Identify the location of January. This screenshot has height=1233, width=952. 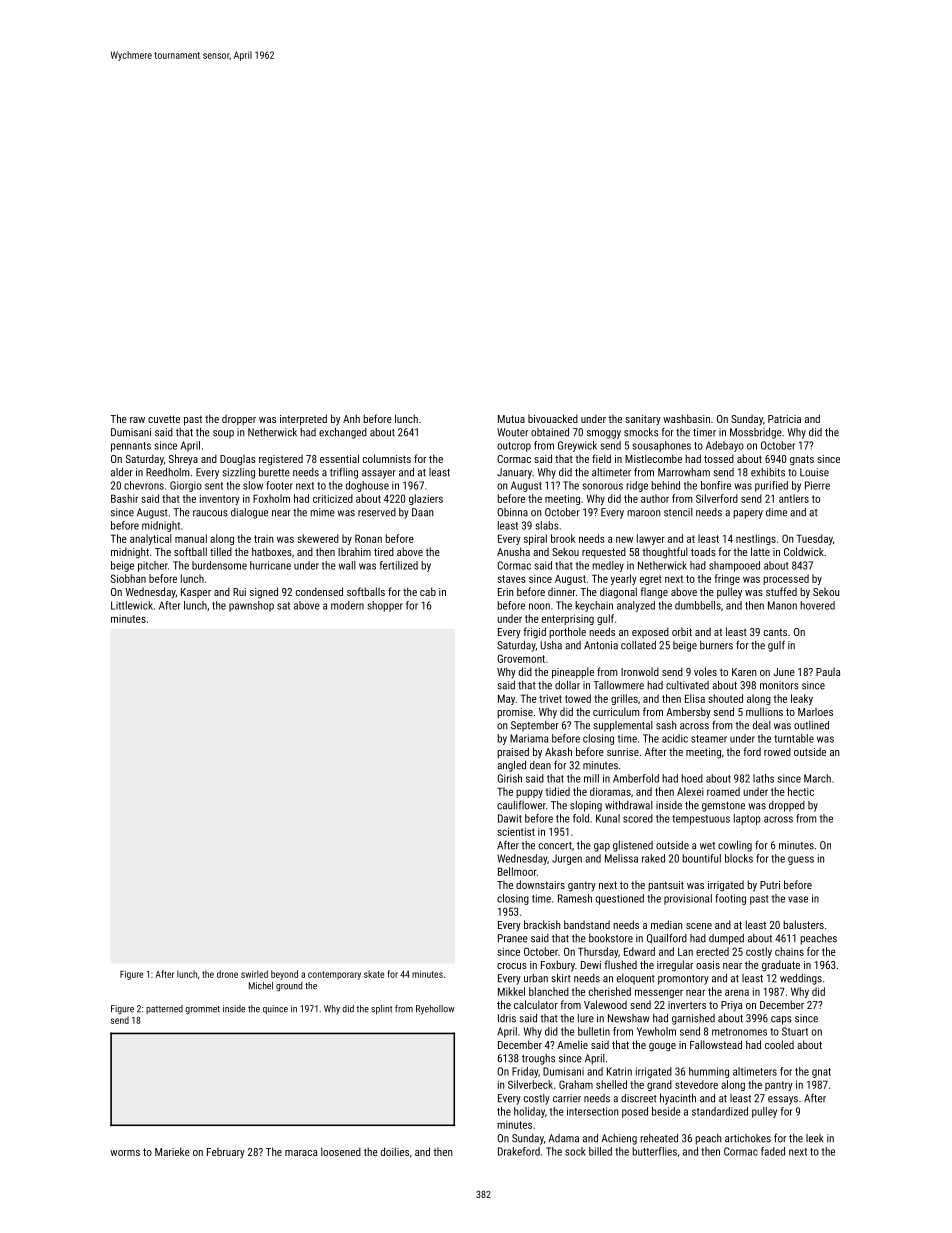
(514, 473).
